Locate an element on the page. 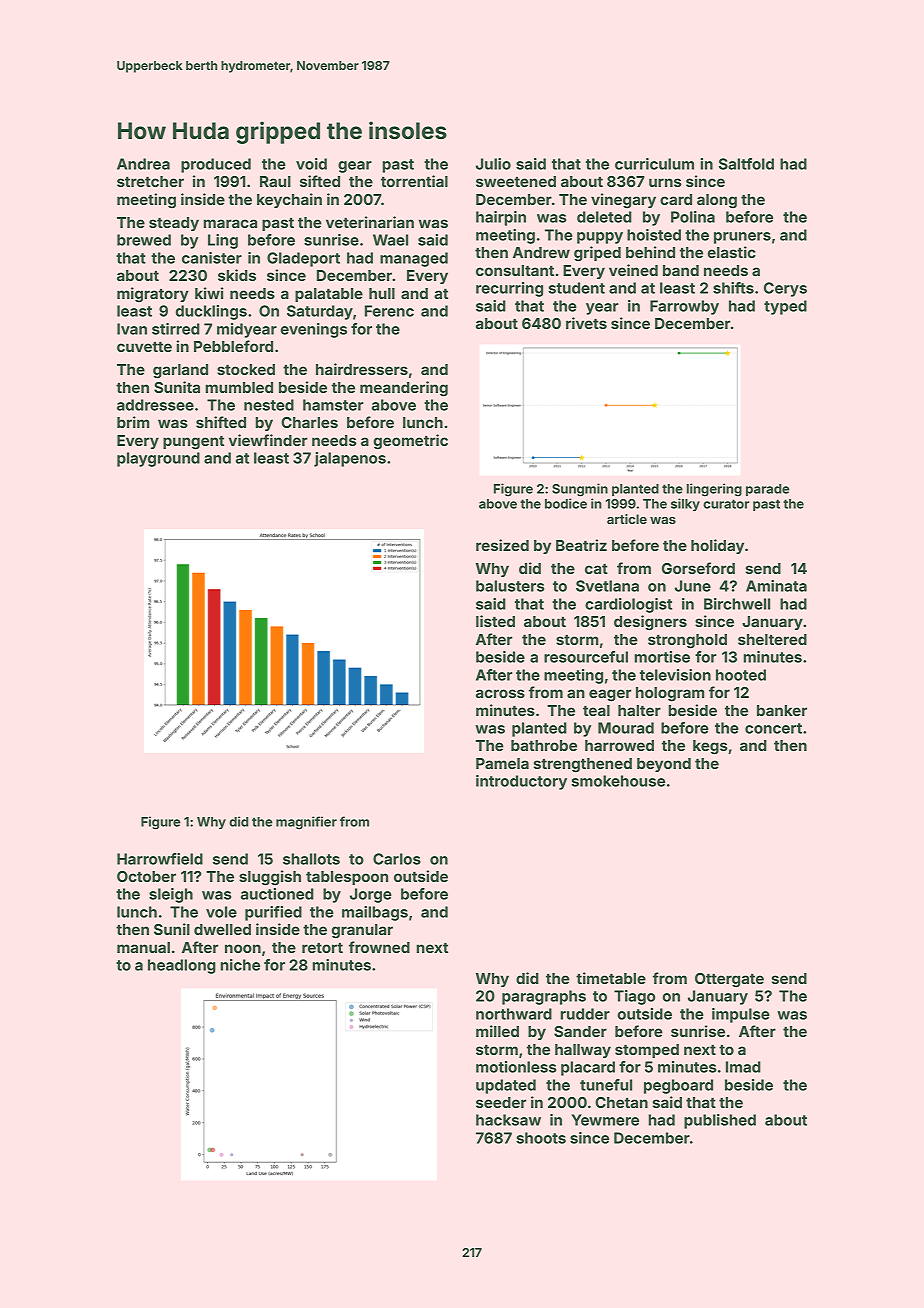  meandering is located at coordinates (404, 389).
